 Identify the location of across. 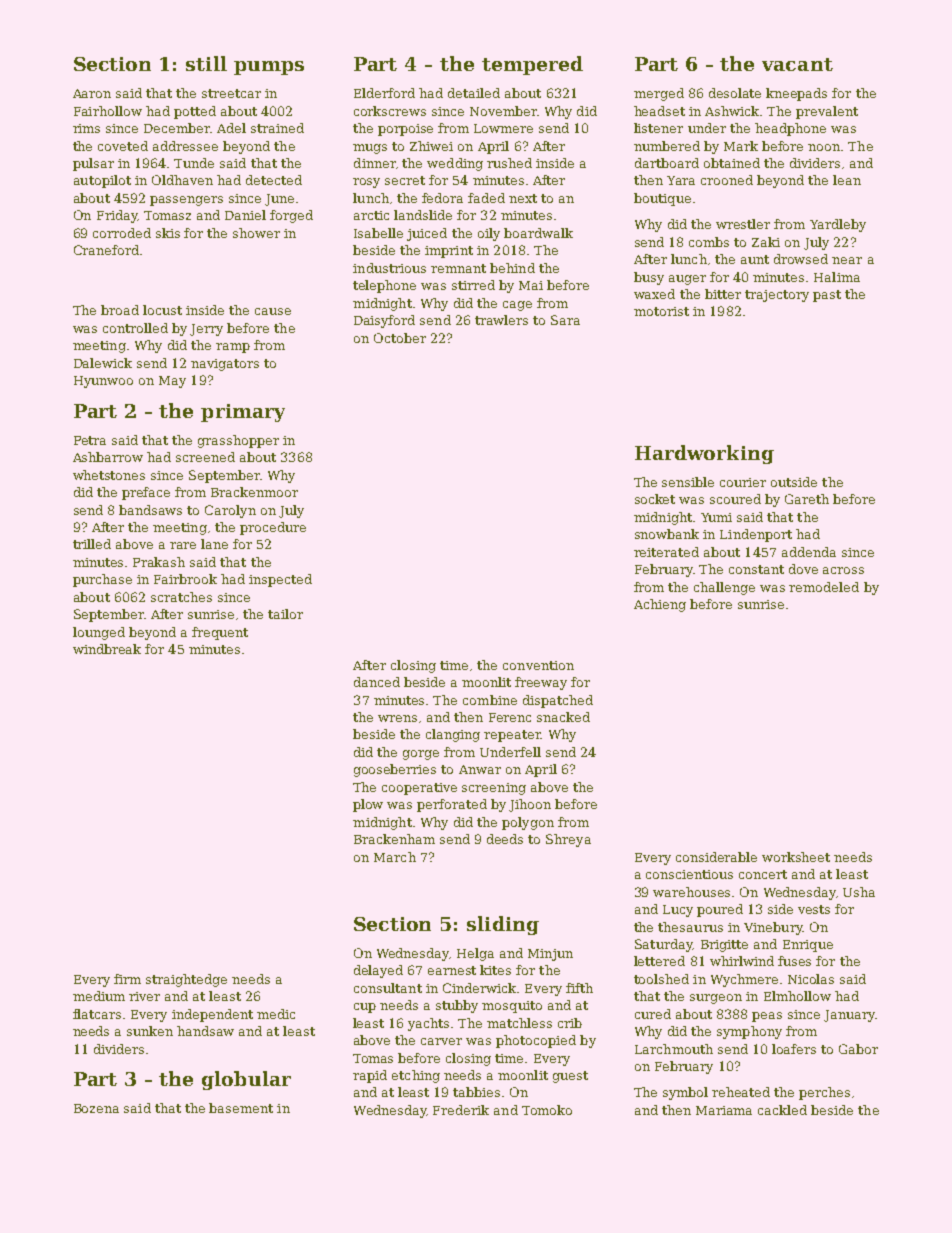
(843, 570).
